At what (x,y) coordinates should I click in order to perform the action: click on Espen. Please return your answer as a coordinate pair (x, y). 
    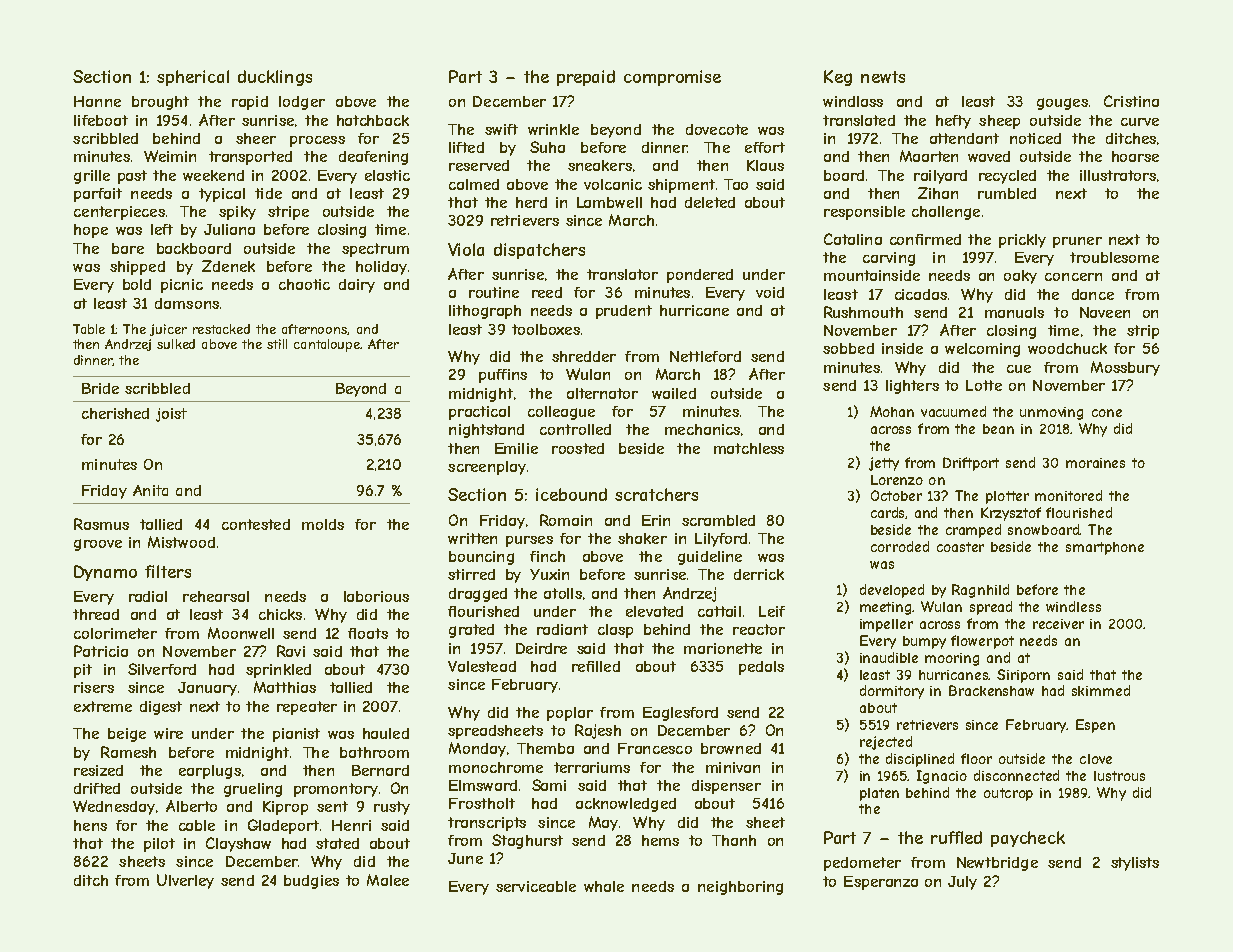
    Looking at the image, I should click on (1095, 726).
